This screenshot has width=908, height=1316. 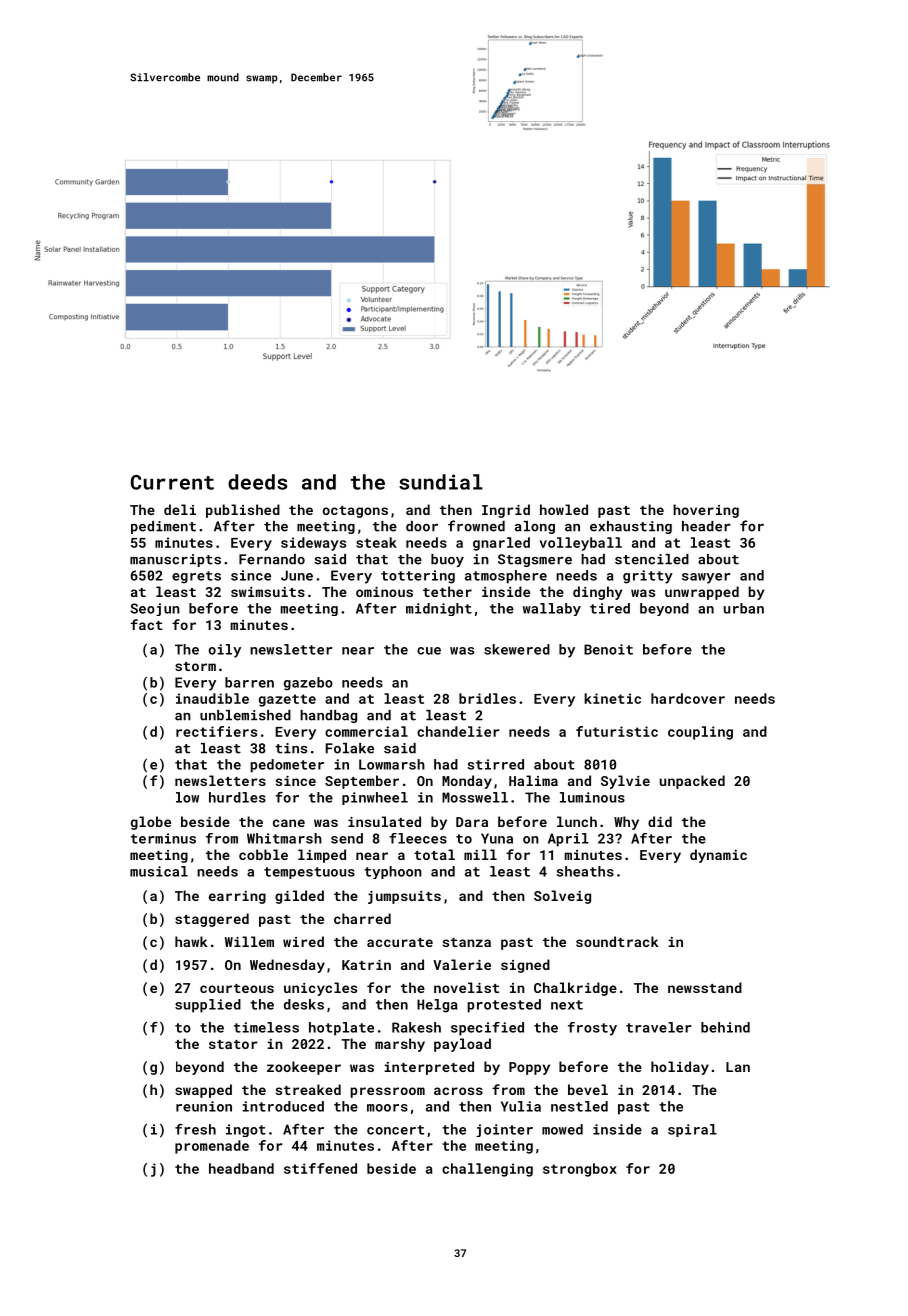 What do you see at coordinates (204, 1106) in the screenshot?
I see `reunion` at bounding box center [204, 1106].
